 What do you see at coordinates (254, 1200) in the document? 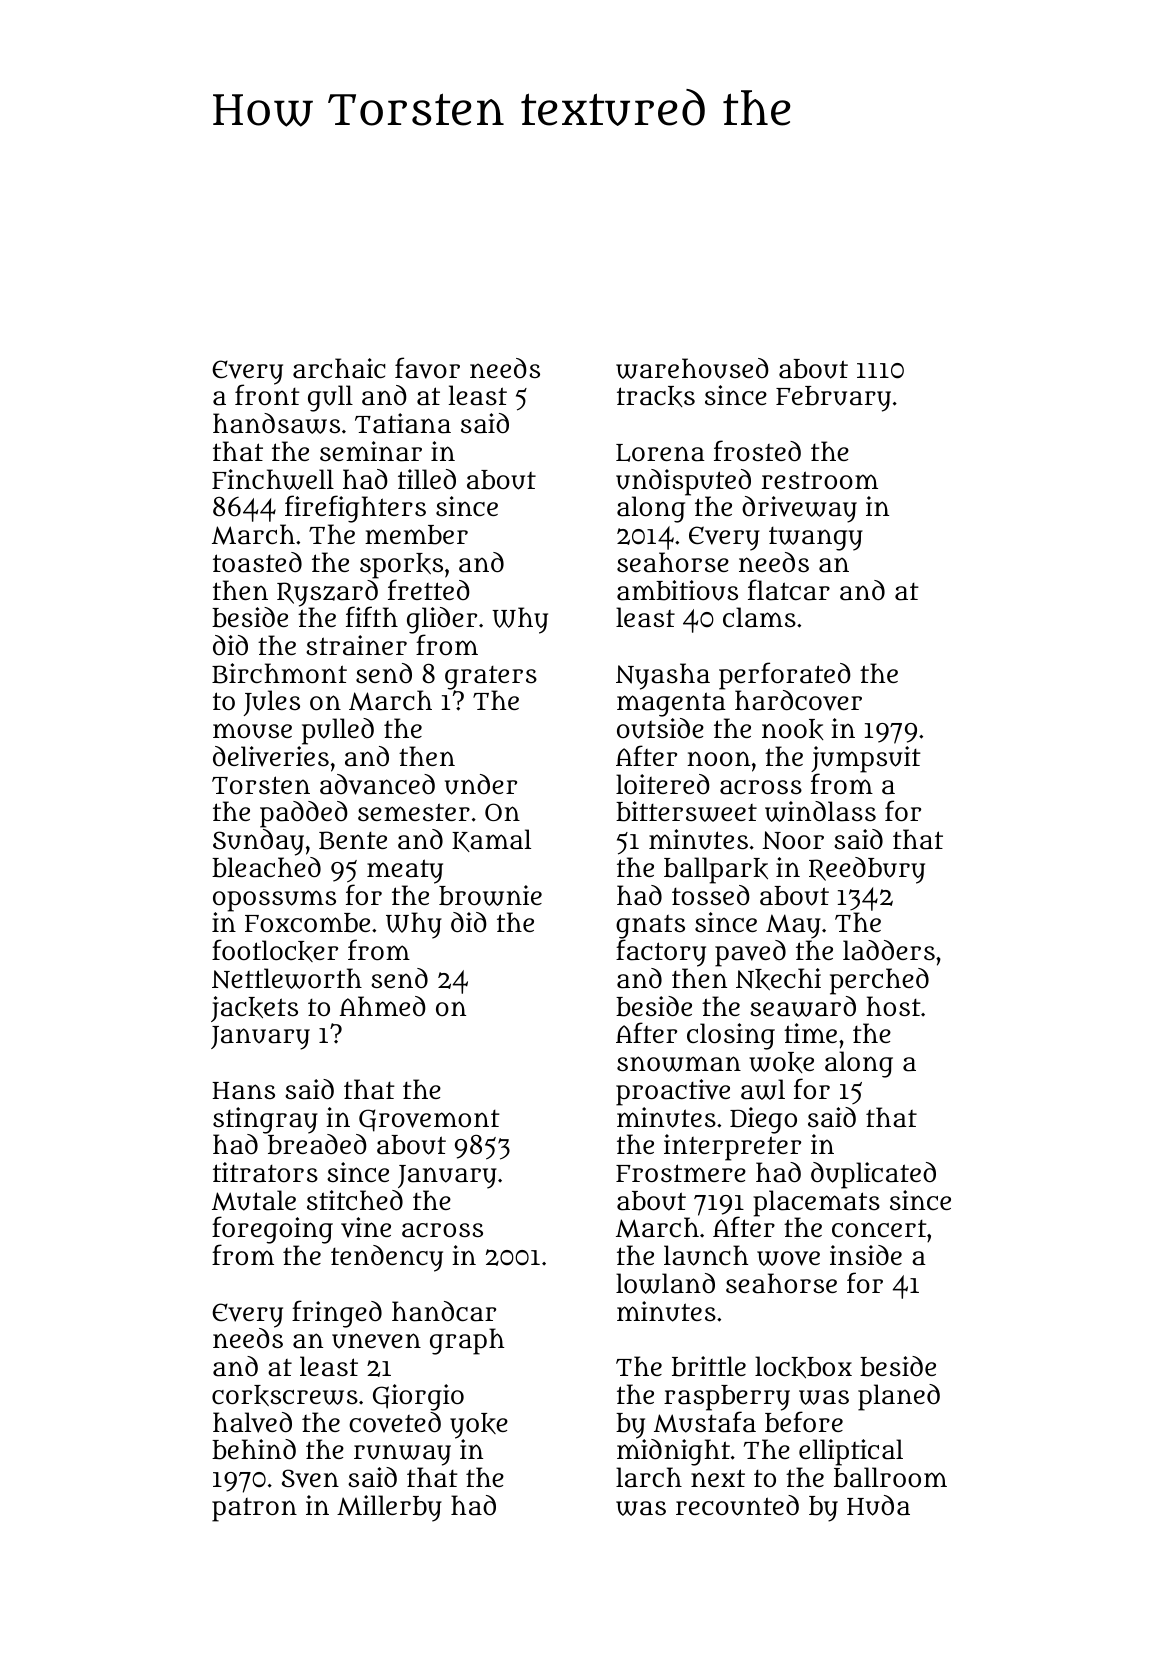
I see `Mutale` at bounding box center [254, 1200].
